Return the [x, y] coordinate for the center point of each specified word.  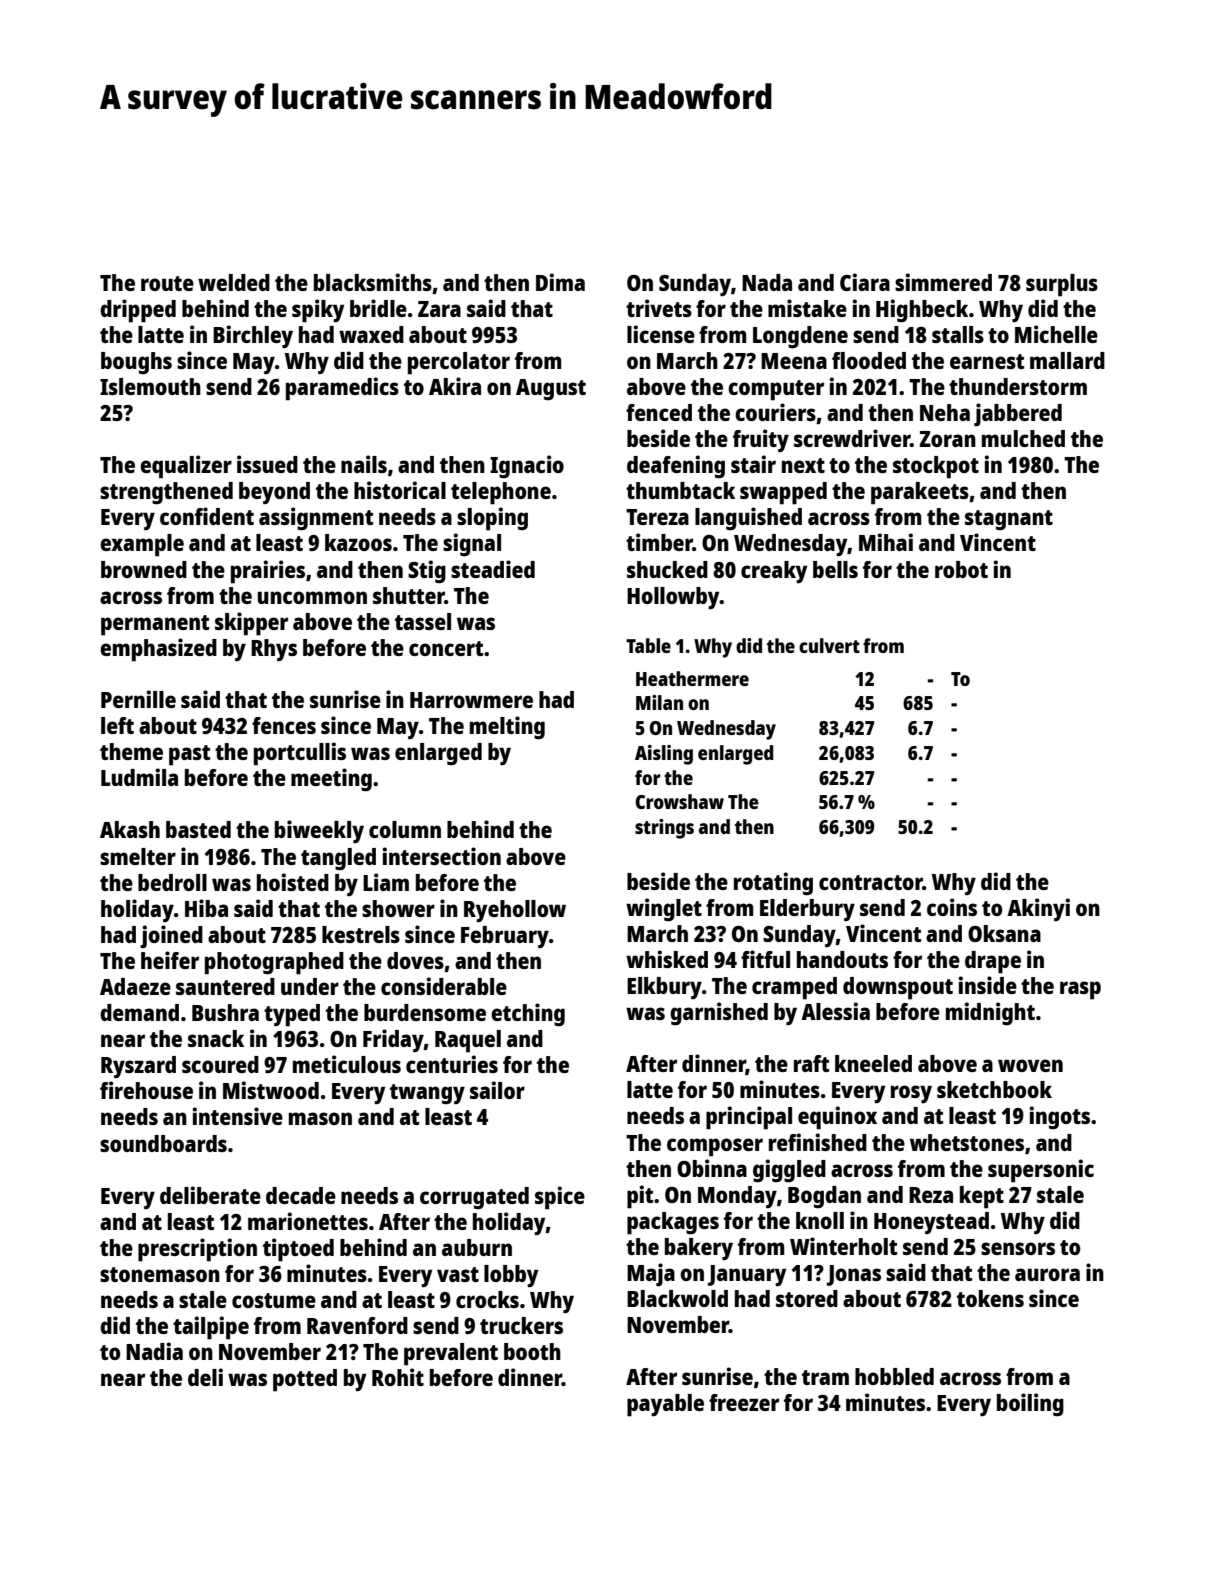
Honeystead [931, 1223]
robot [961, 569]
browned [144, 569]
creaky [774, 572]
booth [532, 1351]
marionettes [308, 1221]
